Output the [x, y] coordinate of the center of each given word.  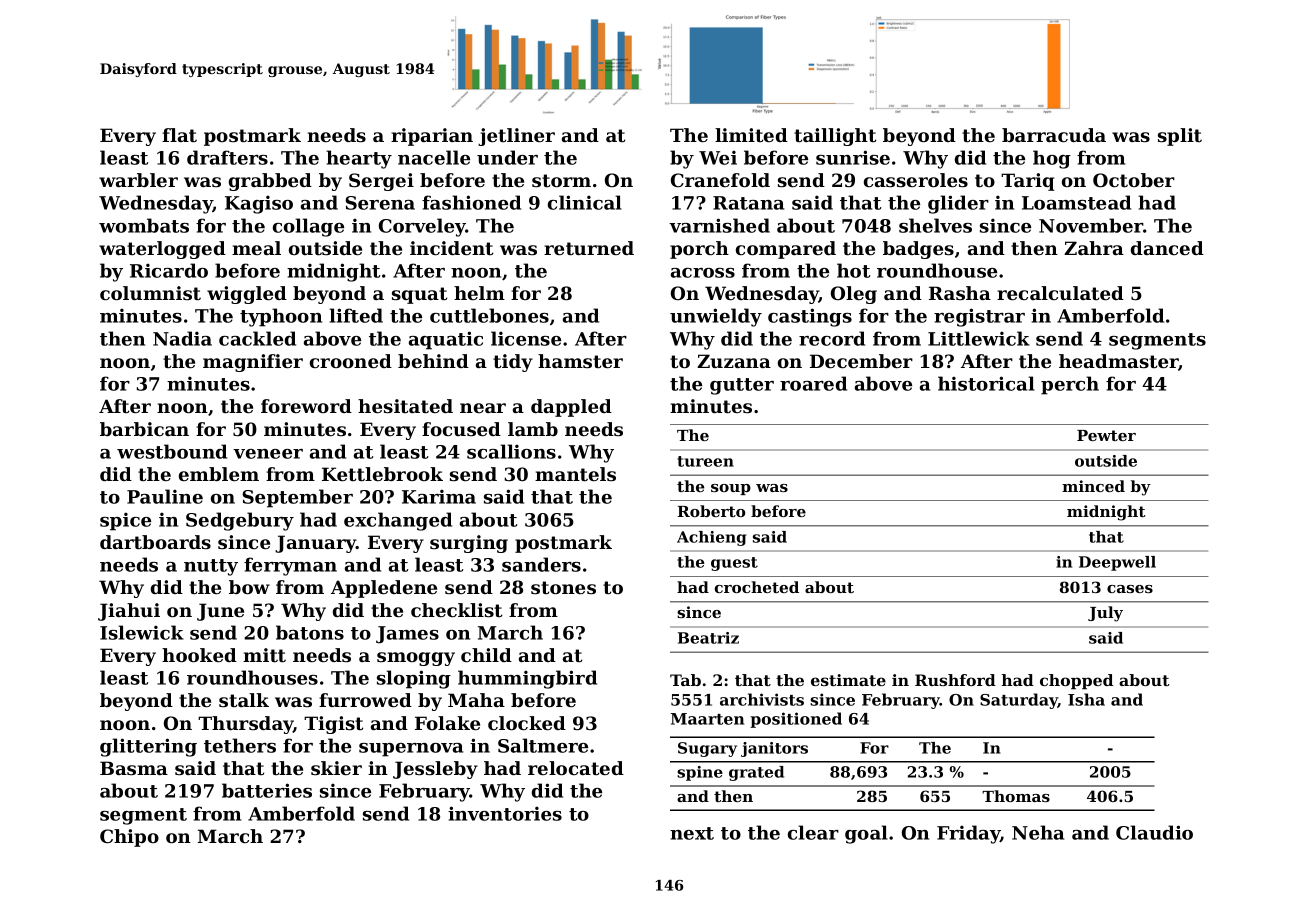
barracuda [1054, 135]
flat [179, 135]
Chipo [129, 838]
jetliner [516, 137]
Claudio [1154, 832]
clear [813, 832]
